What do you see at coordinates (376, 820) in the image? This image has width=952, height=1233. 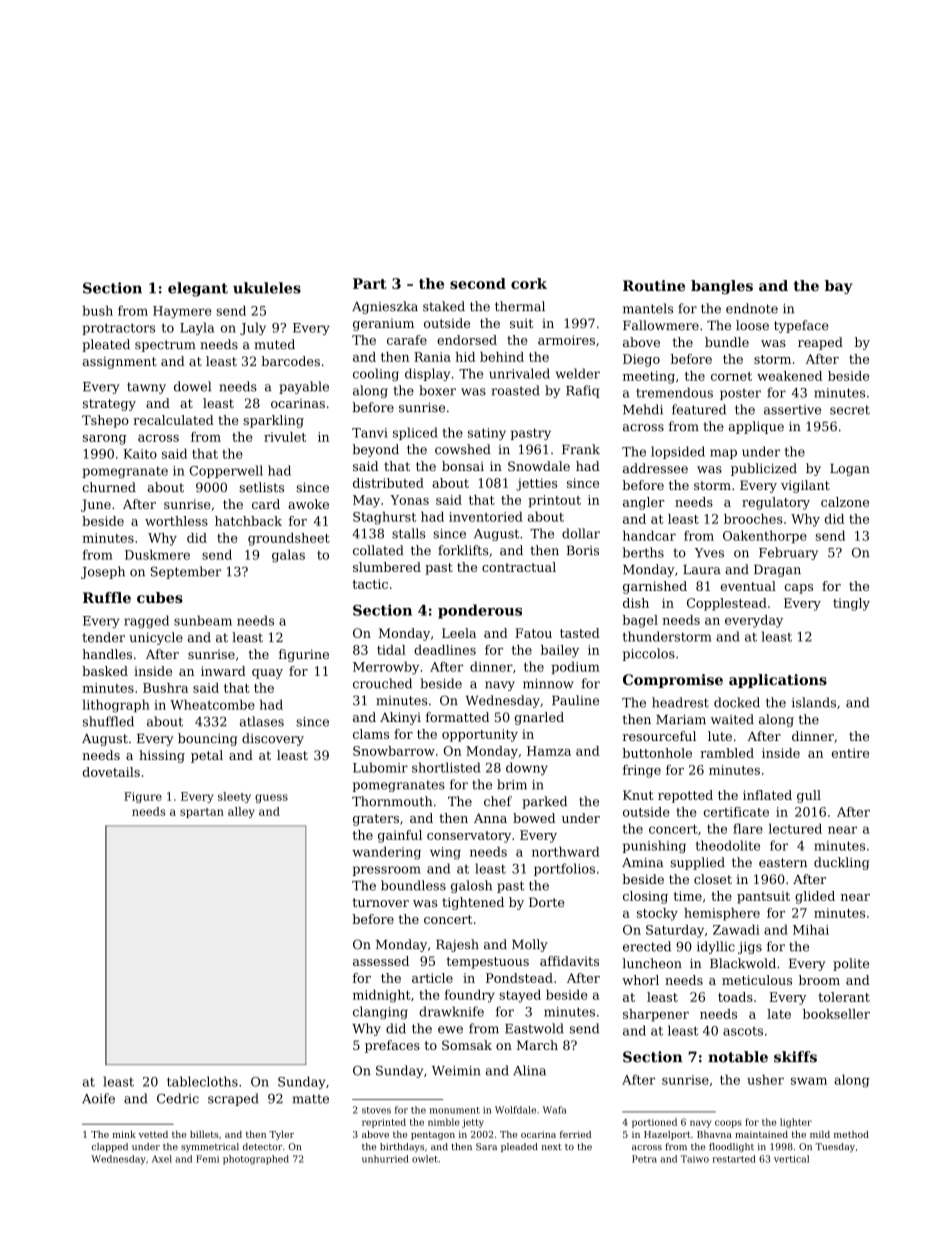 I see `graters` at bounding box center [376, 820].
